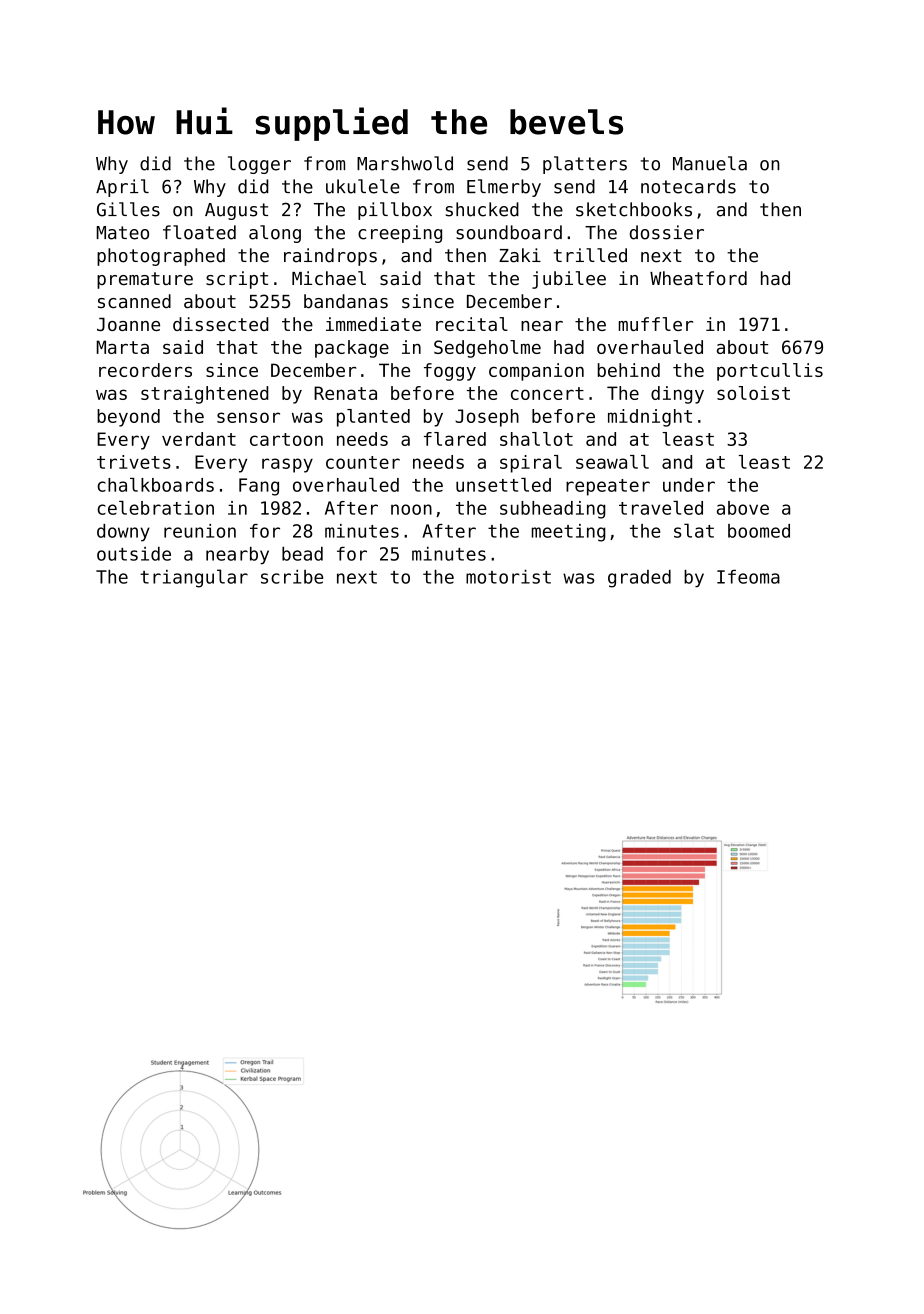 The height and width of the screenshot is (1314, 924). Describe the element at coordinates (405, 163) in the screenshot. I see `Marshwold` at that location.
